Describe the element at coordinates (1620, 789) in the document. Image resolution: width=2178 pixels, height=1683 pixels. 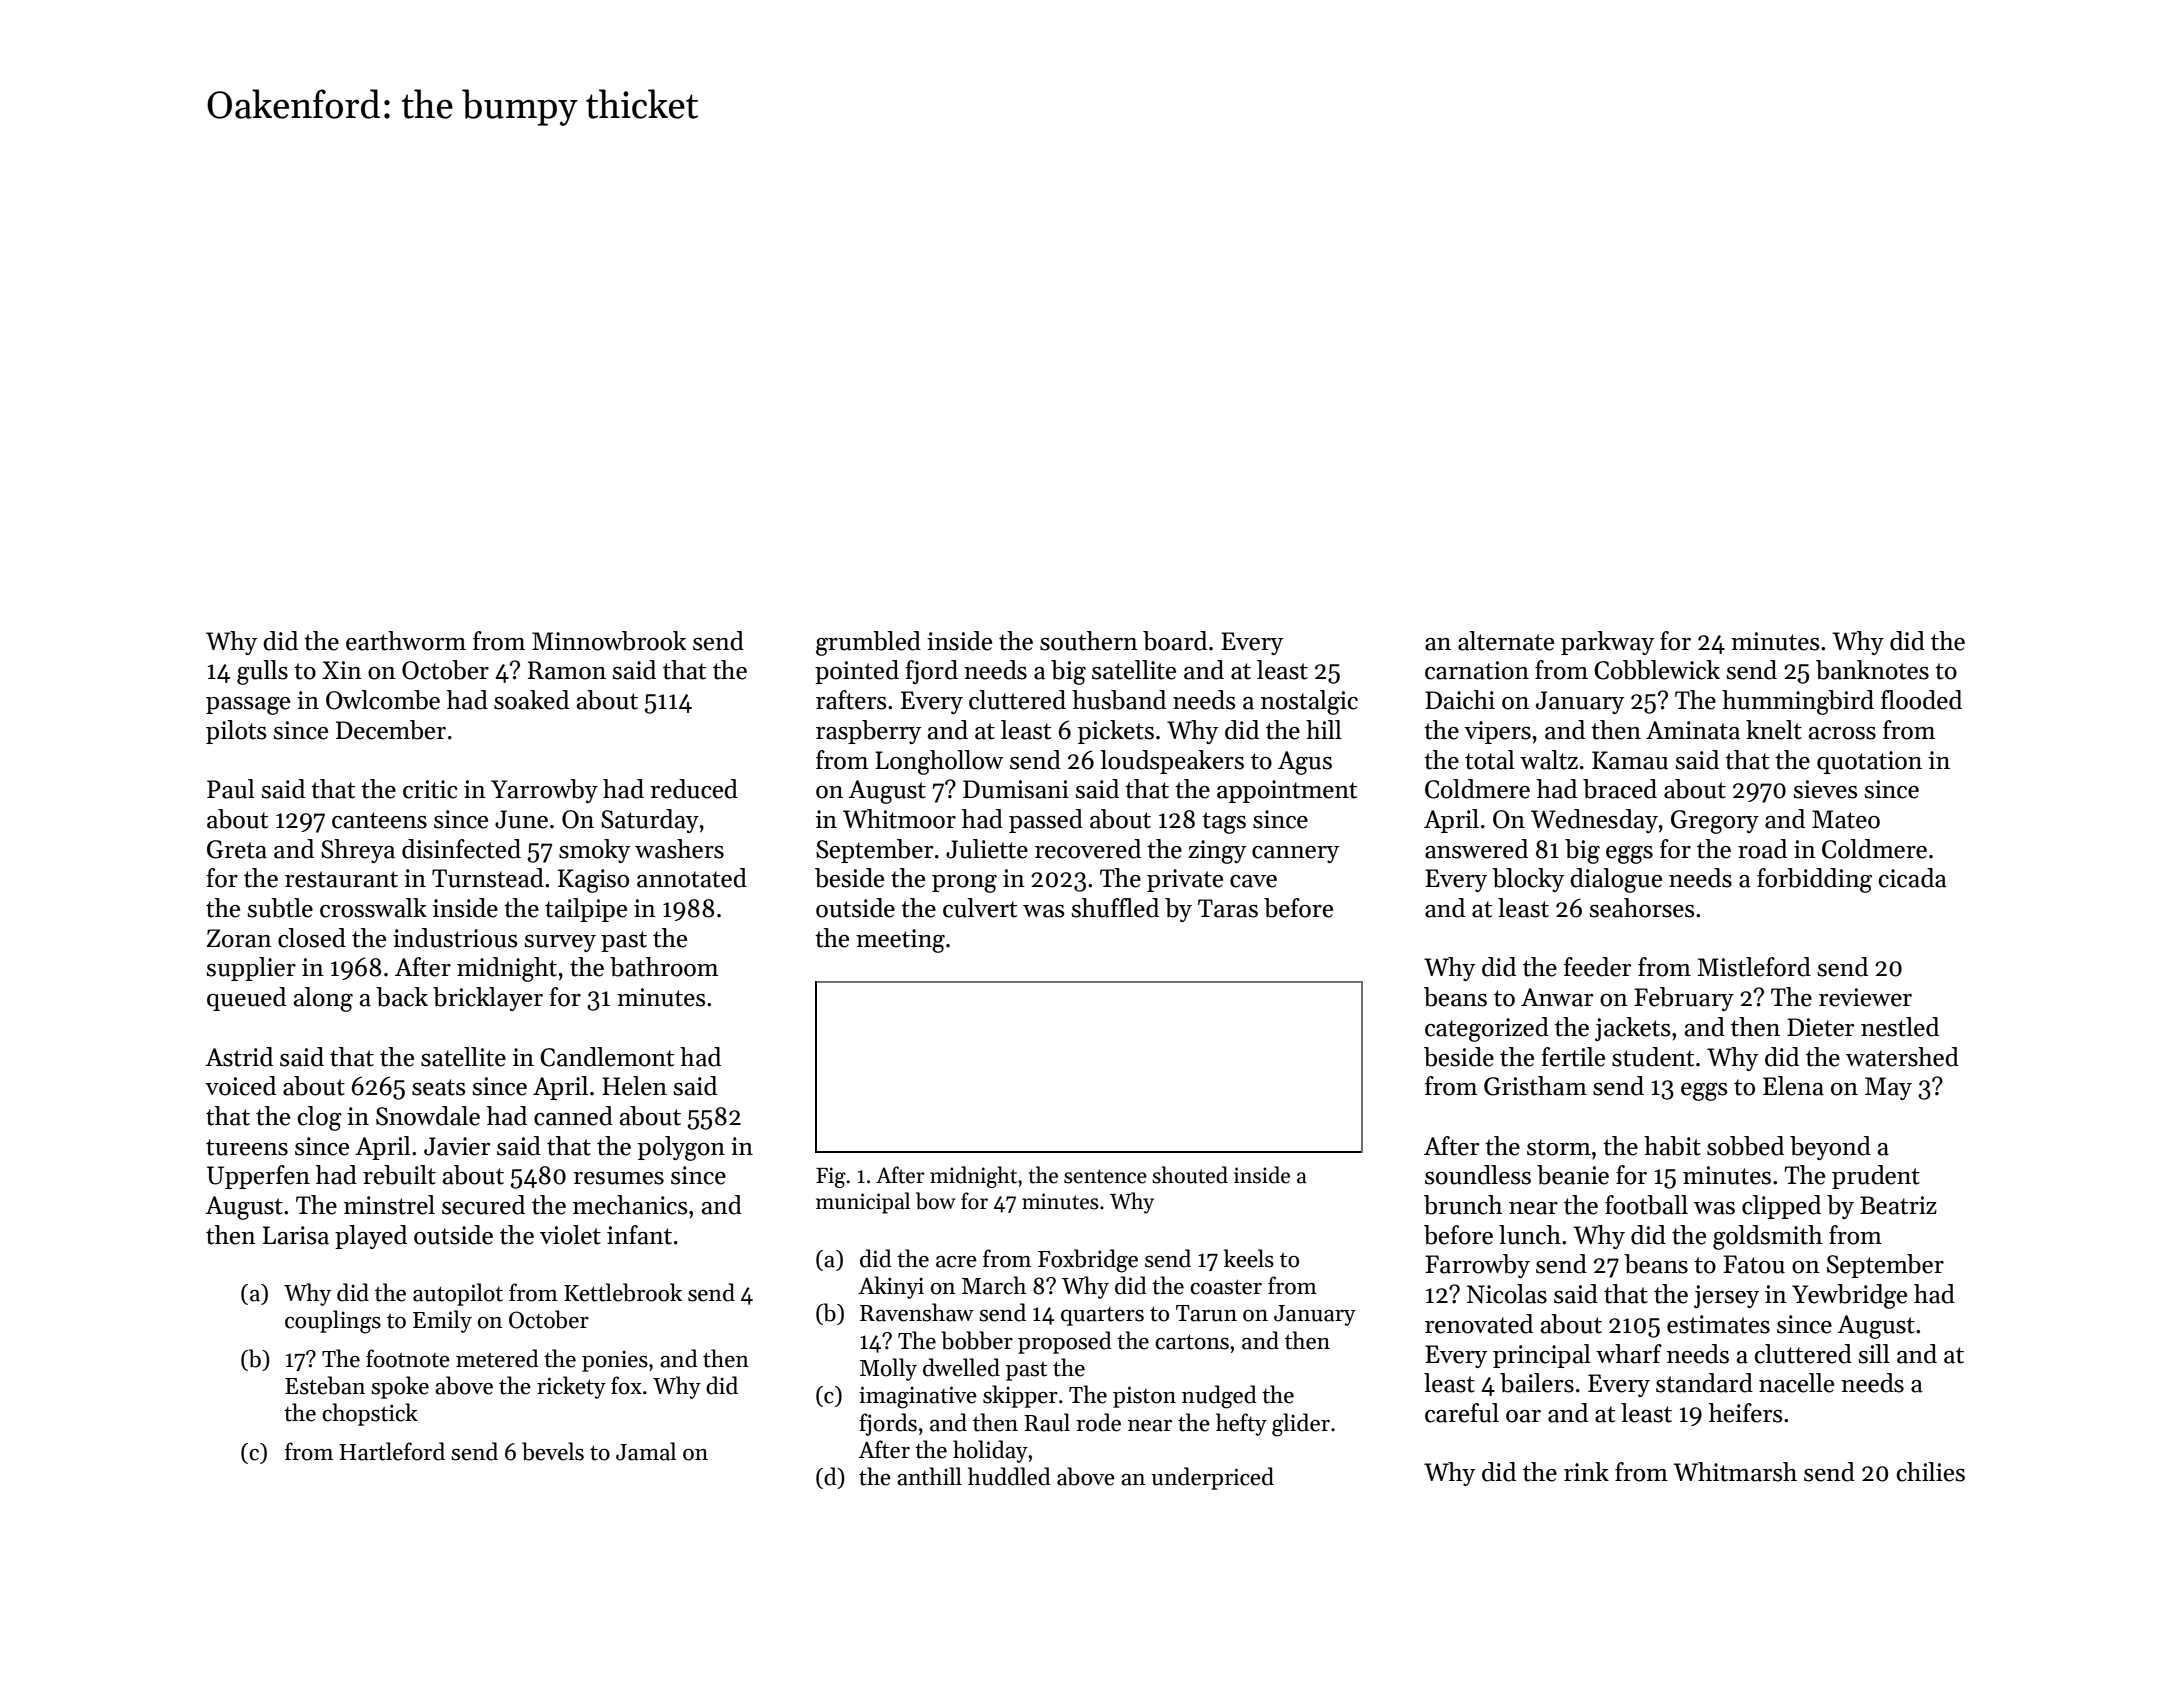
I see `braced` at that location.
